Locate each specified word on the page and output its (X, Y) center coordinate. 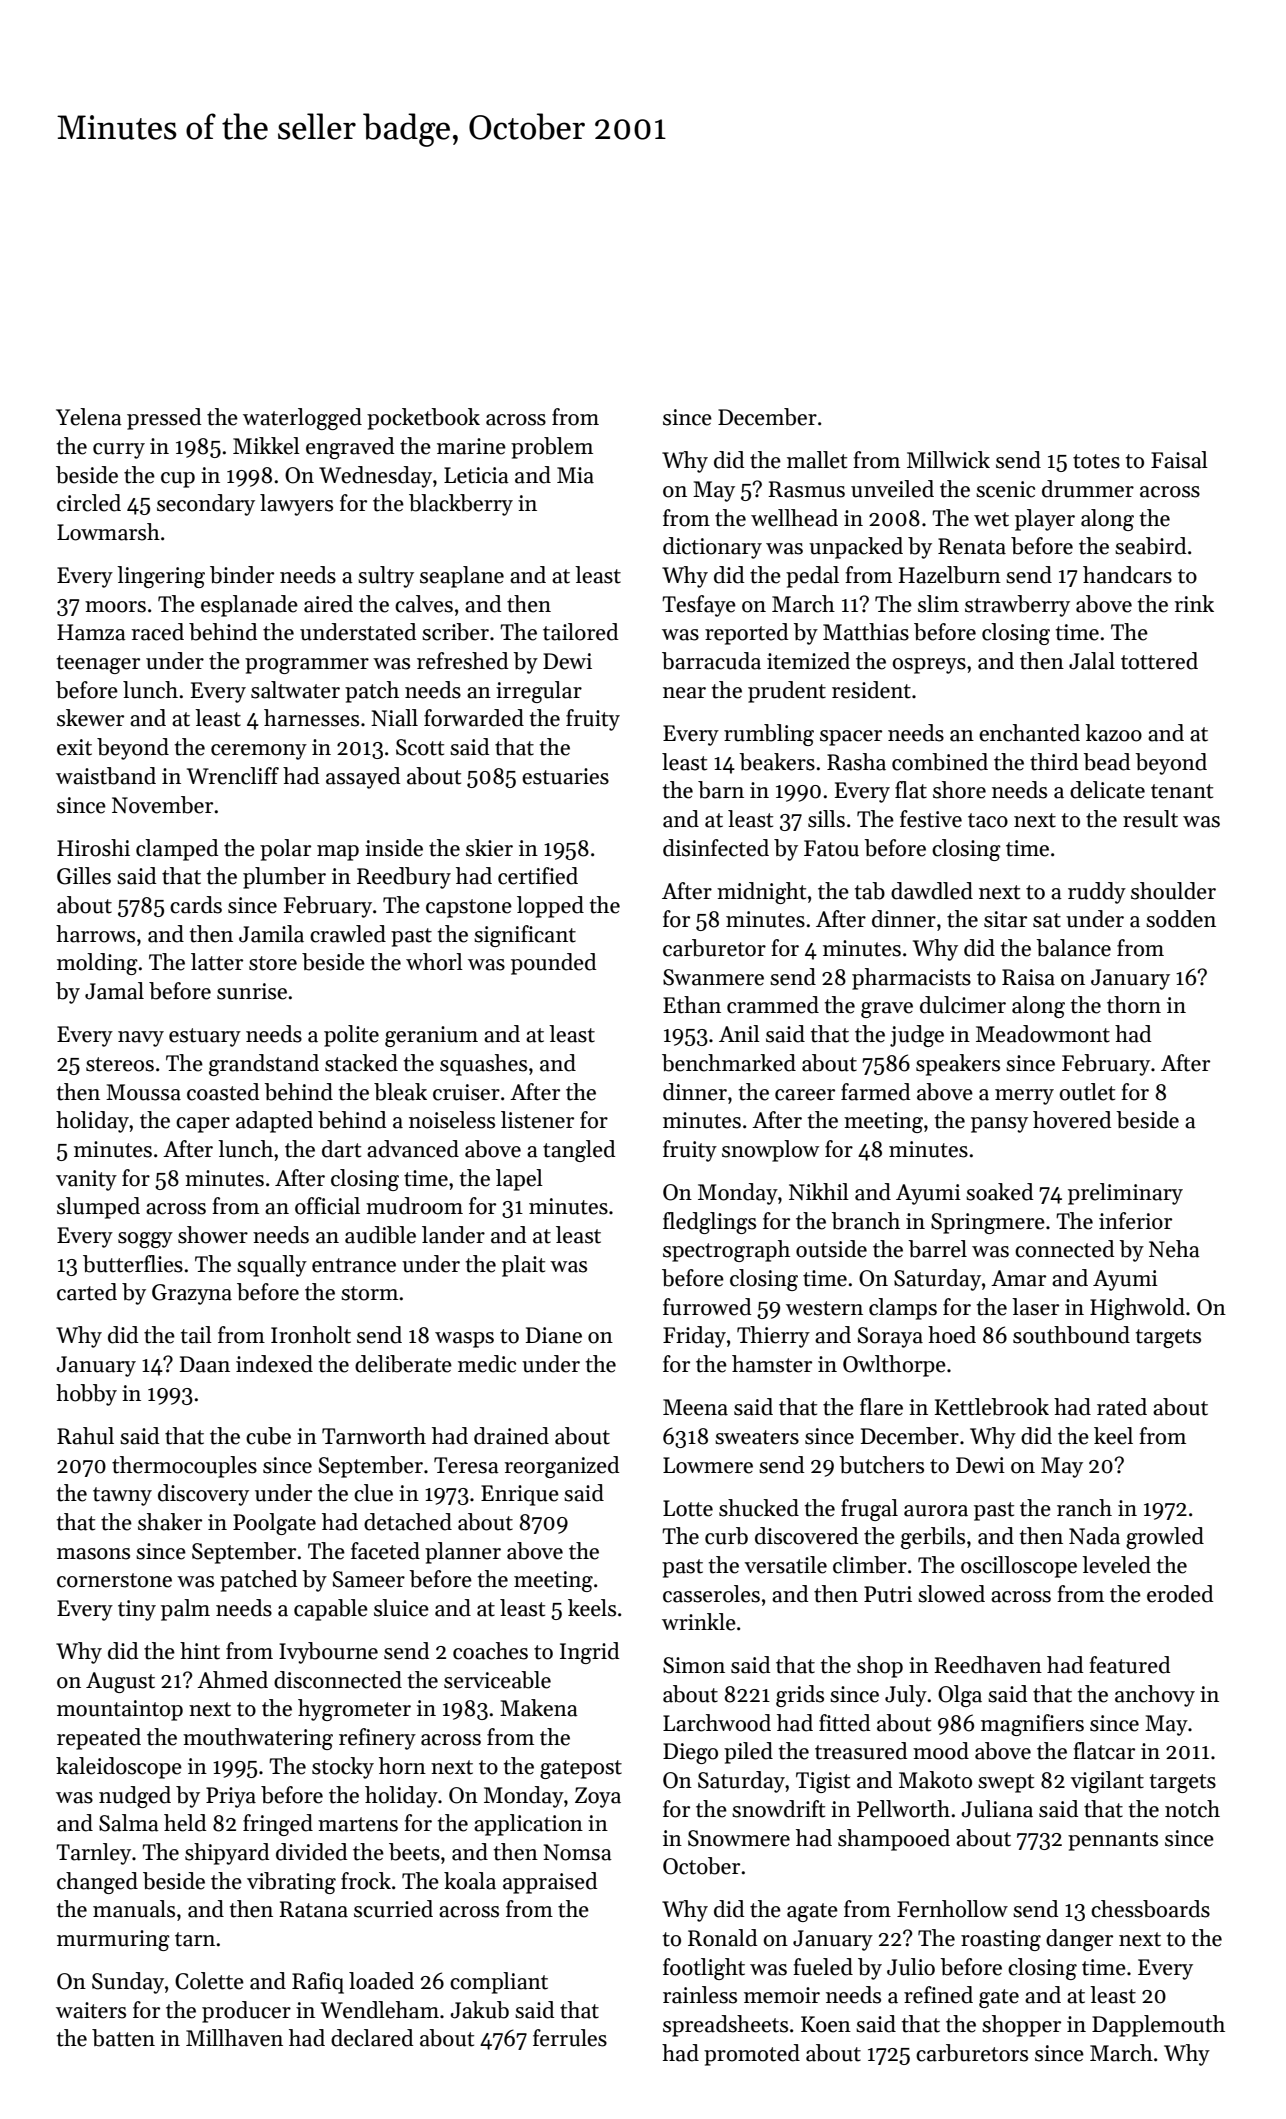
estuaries (565, 776)
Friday (694, 1337)
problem (552, 448)
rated (1122, 1407)
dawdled (932, 891)
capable (331, 1610)
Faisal (1179, 460)
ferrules (570, 2038)
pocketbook (423, 419)
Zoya (598, 1797)
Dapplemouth (1158, 2026)
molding (97, 964)
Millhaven (234, 2038)
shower (213, 1235)
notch (1192, 1809)
